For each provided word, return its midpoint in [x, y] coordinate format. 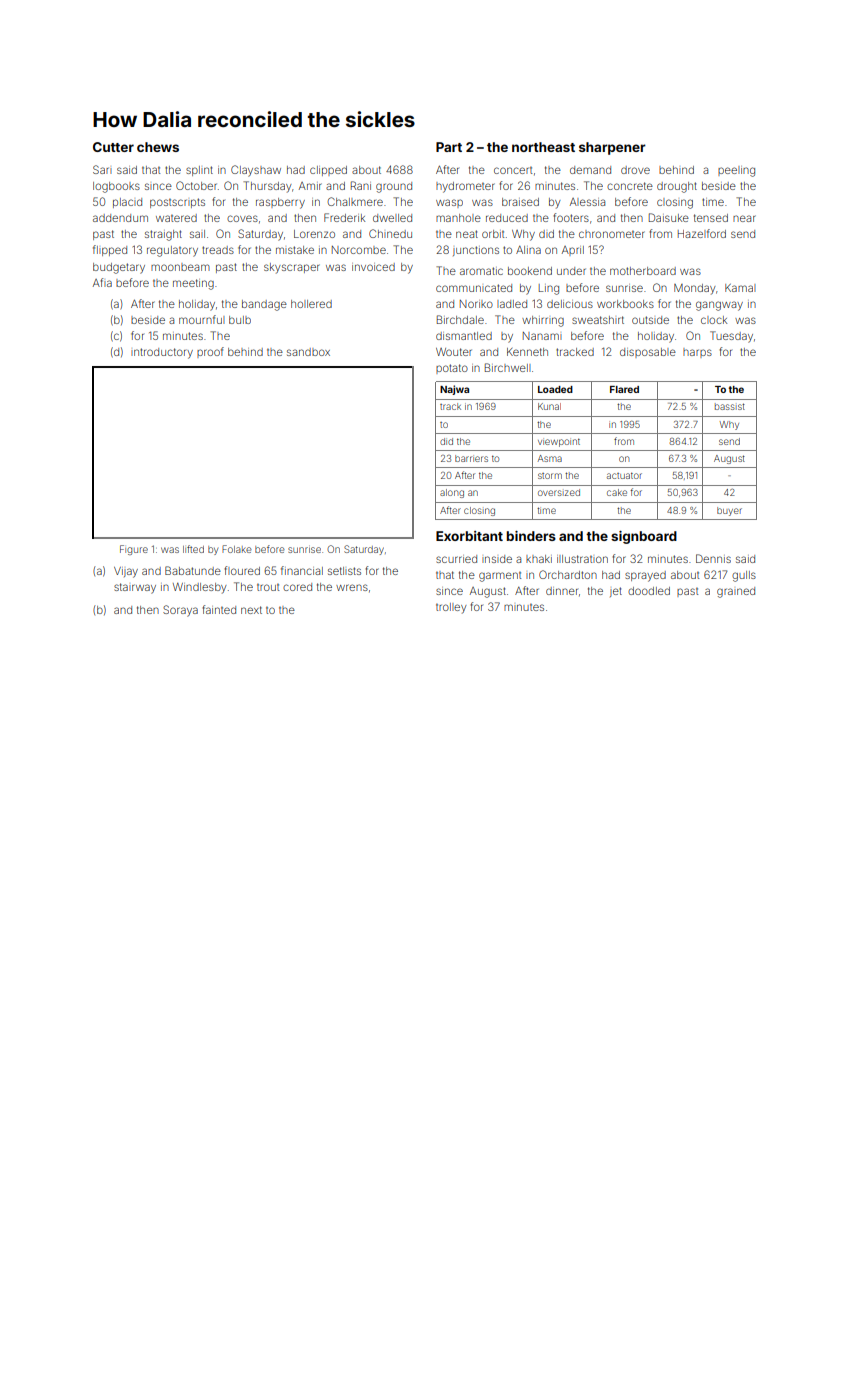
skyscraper [292, 268]
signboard [644, 537]
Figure [134, 550]
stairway [135, 588]
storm [550, 476]
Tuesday [731, 337]
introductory [162, 353]
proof [210, 352]
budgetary [119, 268]
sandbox [308, 352]
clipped [328, 171]
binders [531, 536]
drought [677, 187]
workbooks [625, 304]
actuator [624, 476]
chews [158, 147]
